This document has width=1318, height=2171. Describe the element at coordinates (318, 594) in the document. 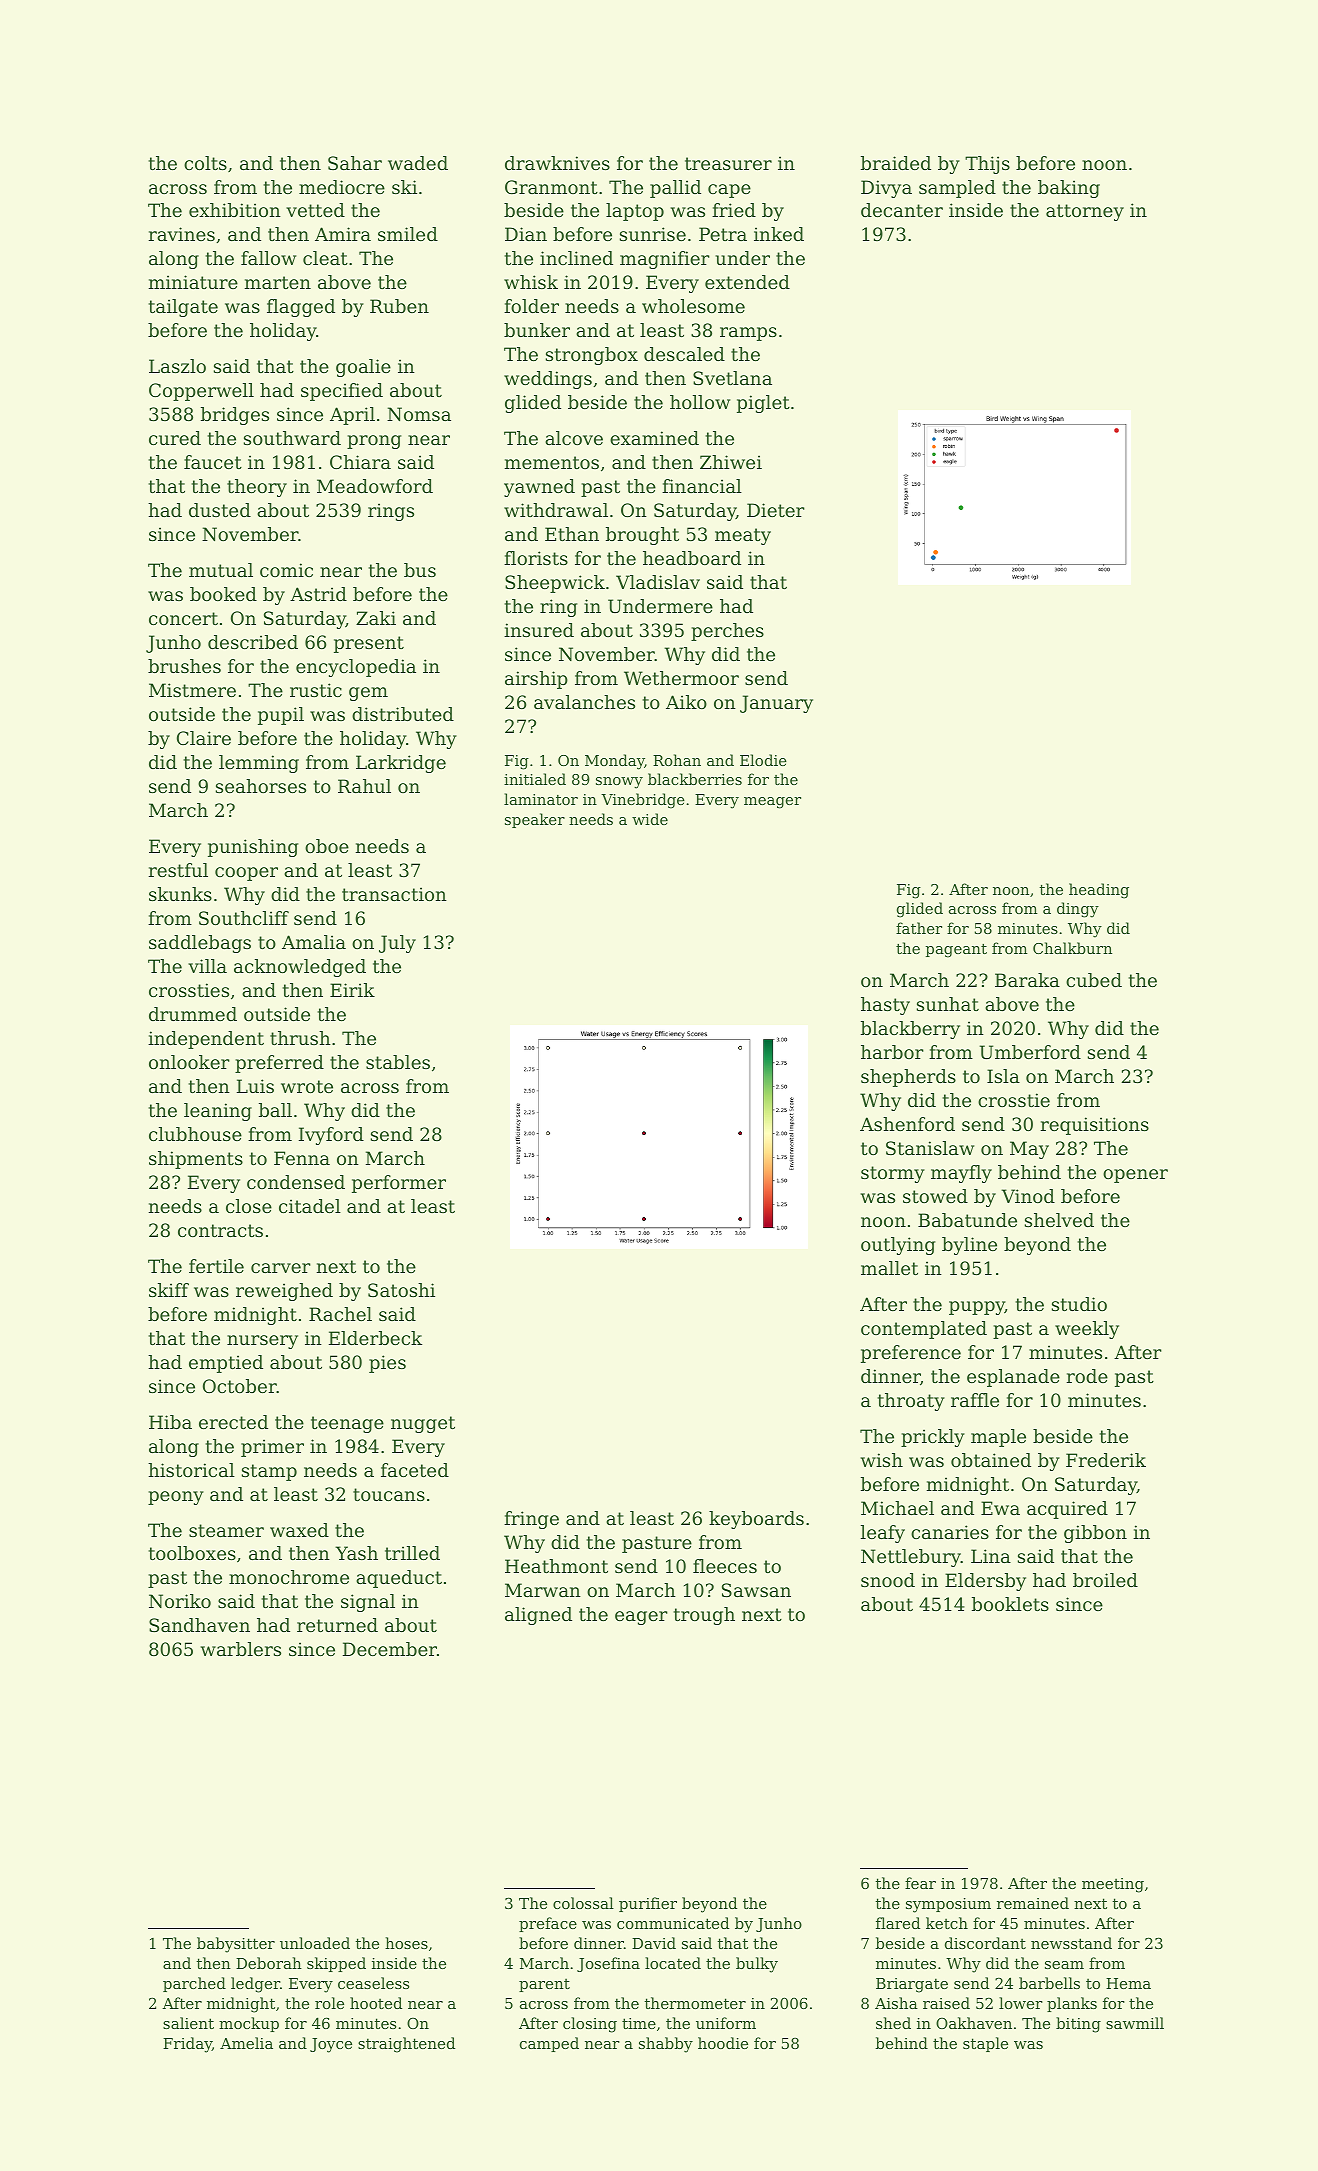

I see `Astrid` at that location.
